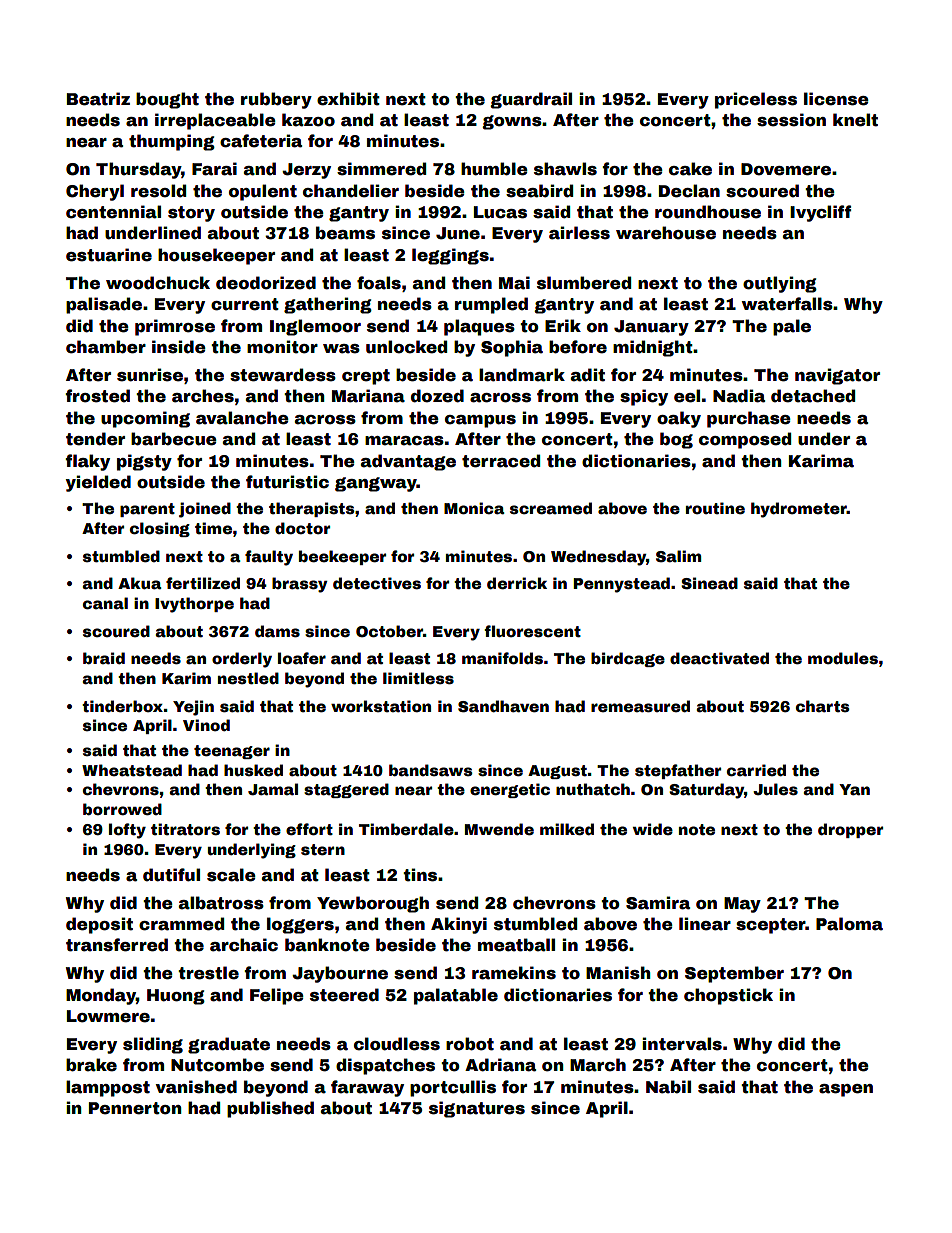 The image size is (952, 1233). What do you see at coordinates (376, 484) in the page?
I see `gangway` at bounding box center [376, 484].
